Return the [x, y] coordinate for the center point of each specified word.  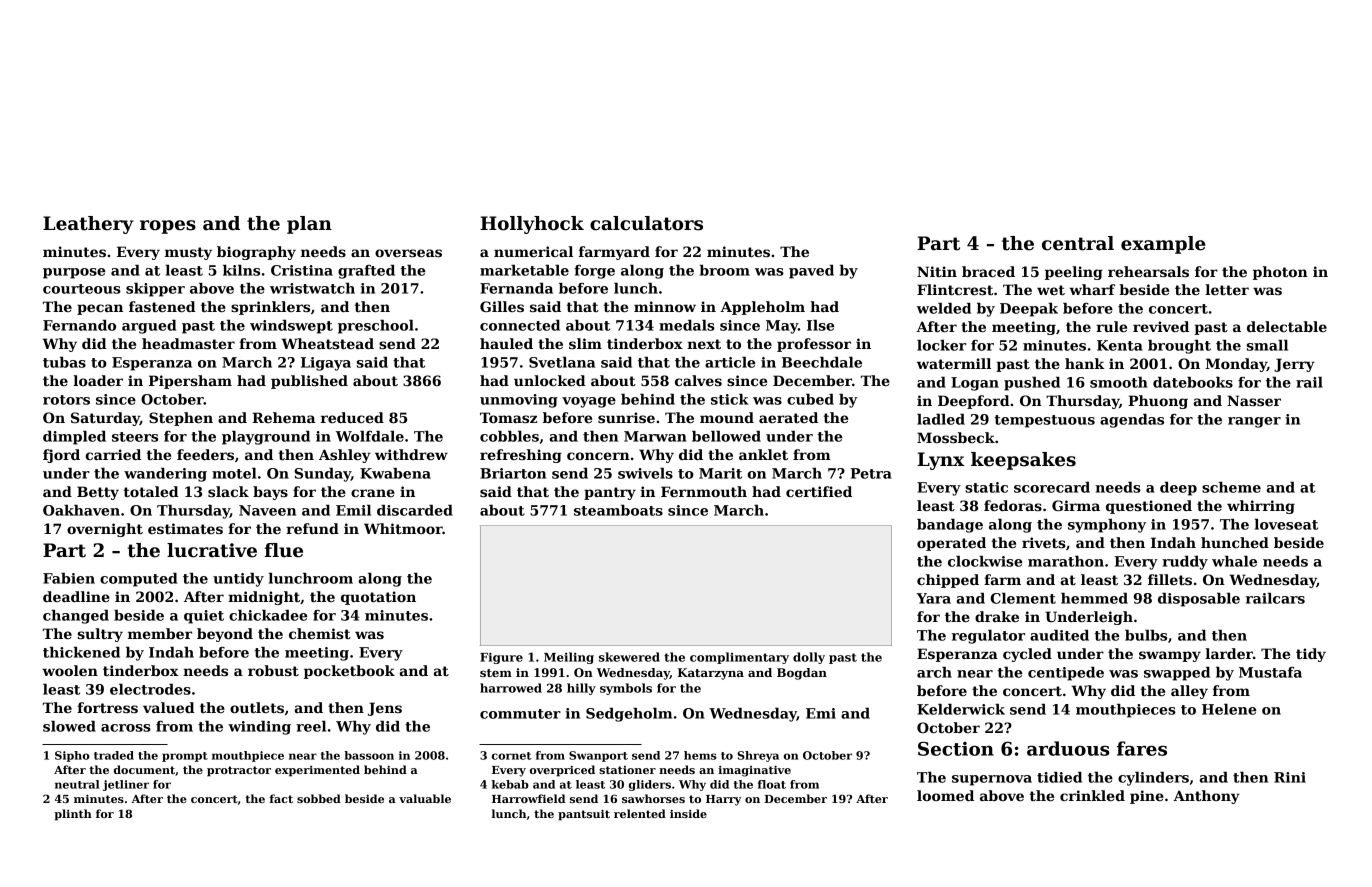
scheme [1231, 487]
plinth [73, 815]
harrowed [511, 688]
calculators [646, 223]
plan [309, 225]
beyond [225, 635]
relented [640, 813]
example [1163, 245]
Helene [1229, 709]
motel [234, 473]
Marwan [655, 436]
